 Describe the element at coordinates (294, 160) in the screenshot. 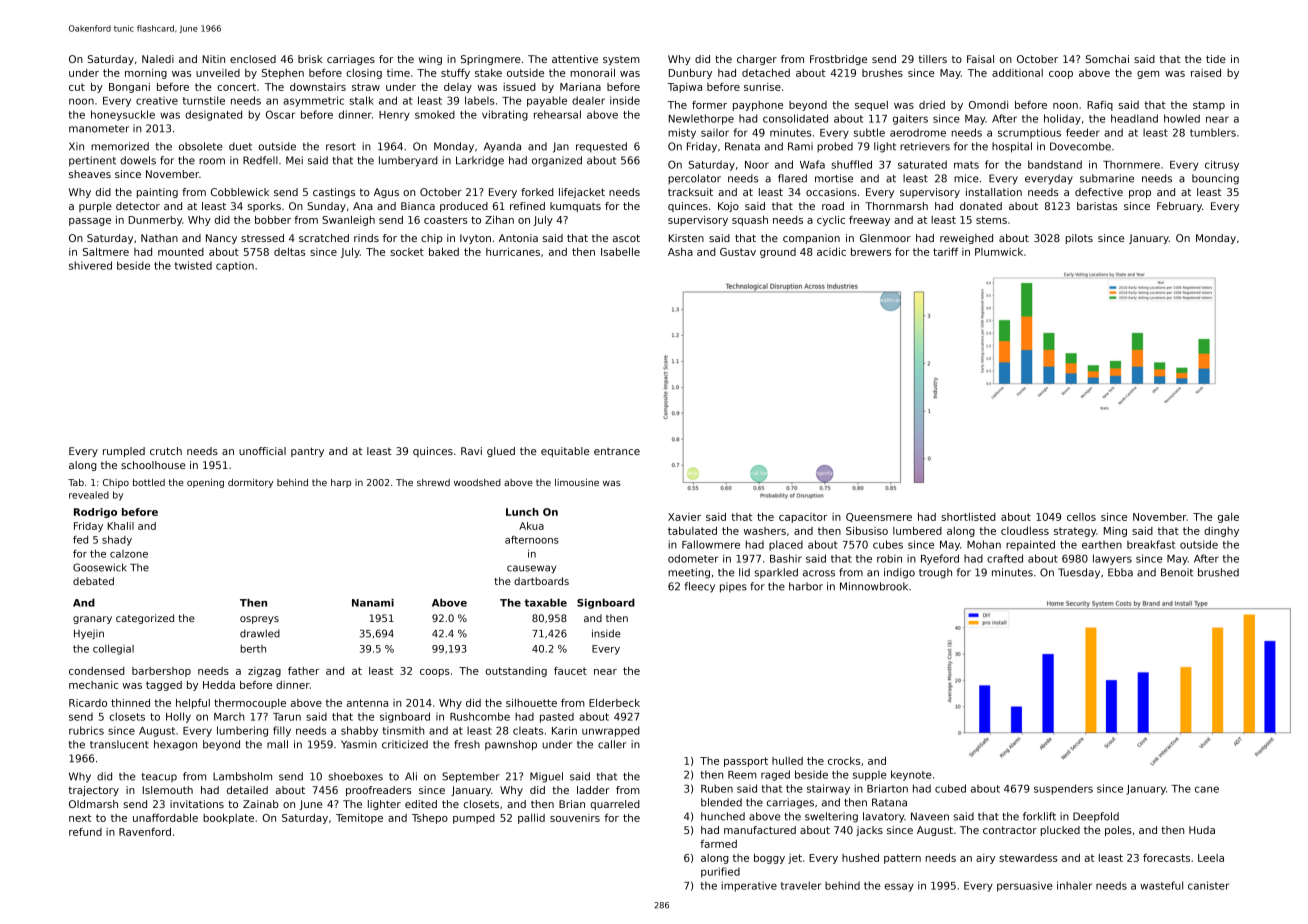

I see `Mei` at that location.
